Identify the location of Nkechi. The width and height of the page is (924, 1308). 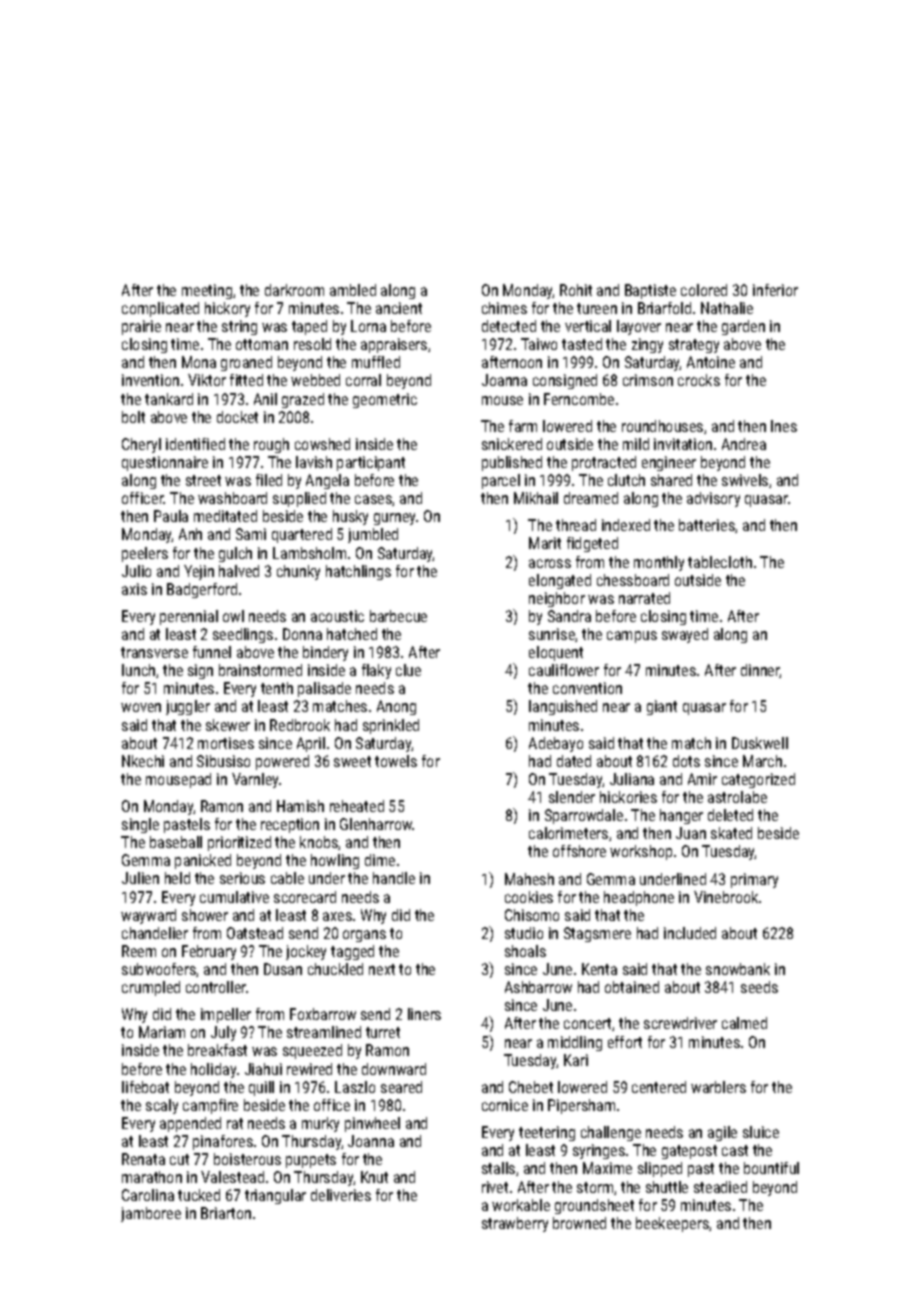
(143, 761).
